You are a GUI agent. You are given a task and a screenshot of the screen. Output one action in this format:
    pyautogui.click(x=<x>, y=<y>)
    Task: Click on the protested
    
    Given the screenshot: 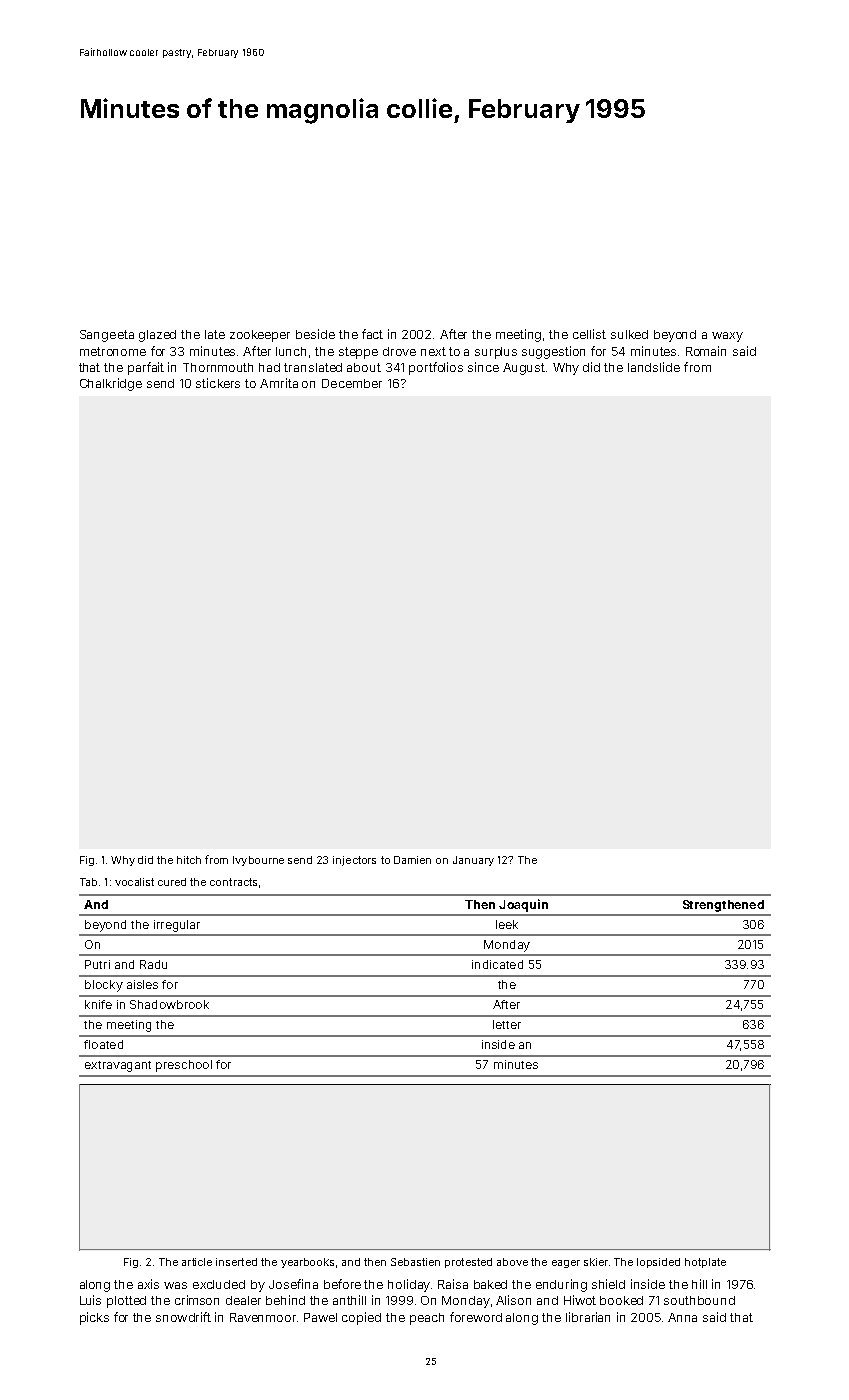 What is the action you would take?
    pyautogui.click(x=468, y=1263)
